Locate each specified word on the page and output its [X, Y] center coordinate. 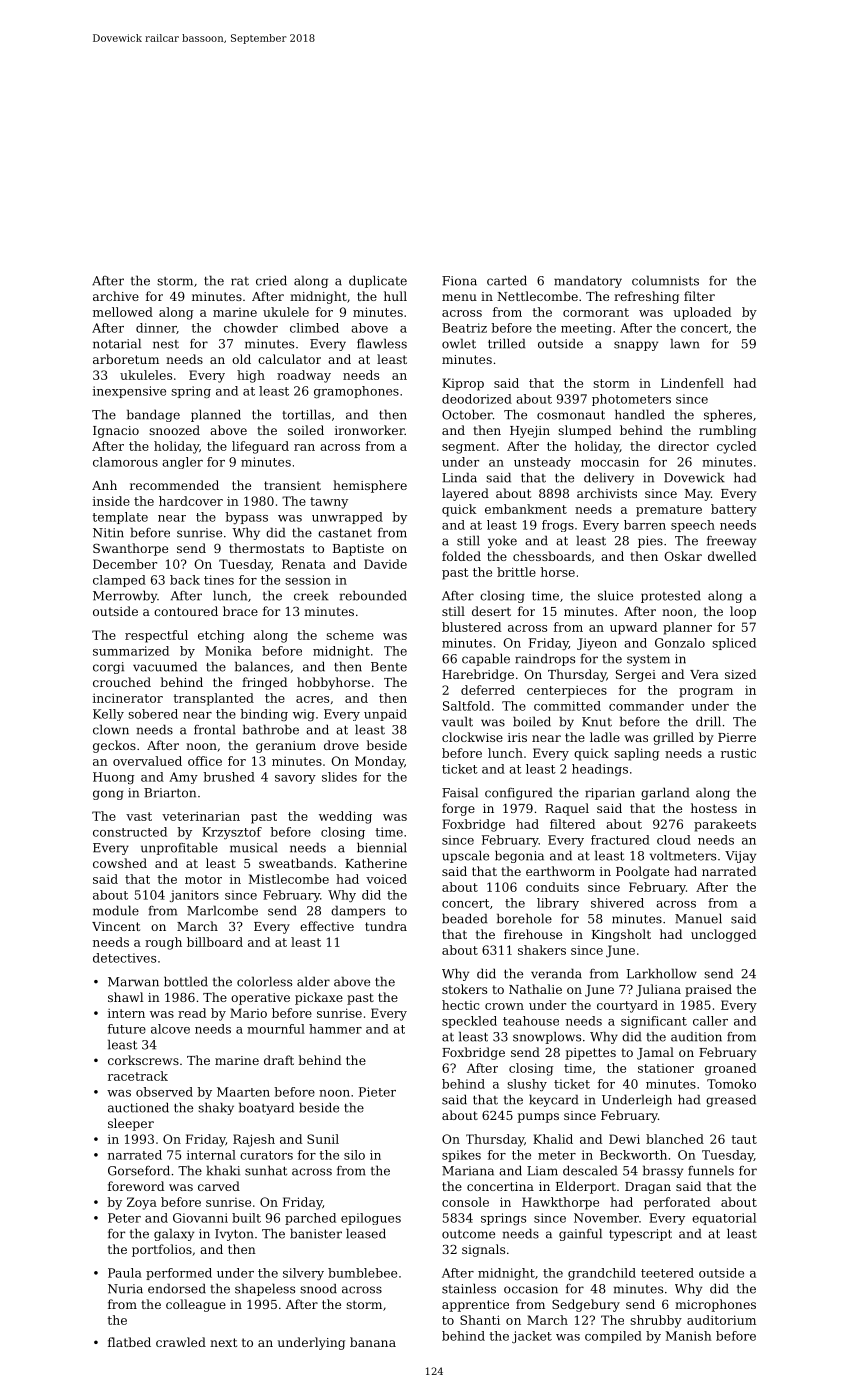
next [223, 1342]
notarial [117, 343]
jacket [532, 1337]
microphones [715, 1305]
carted [507, 280]
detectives [124, 958]
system [648, 660]
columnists [665, 280]
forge [458, 809]
